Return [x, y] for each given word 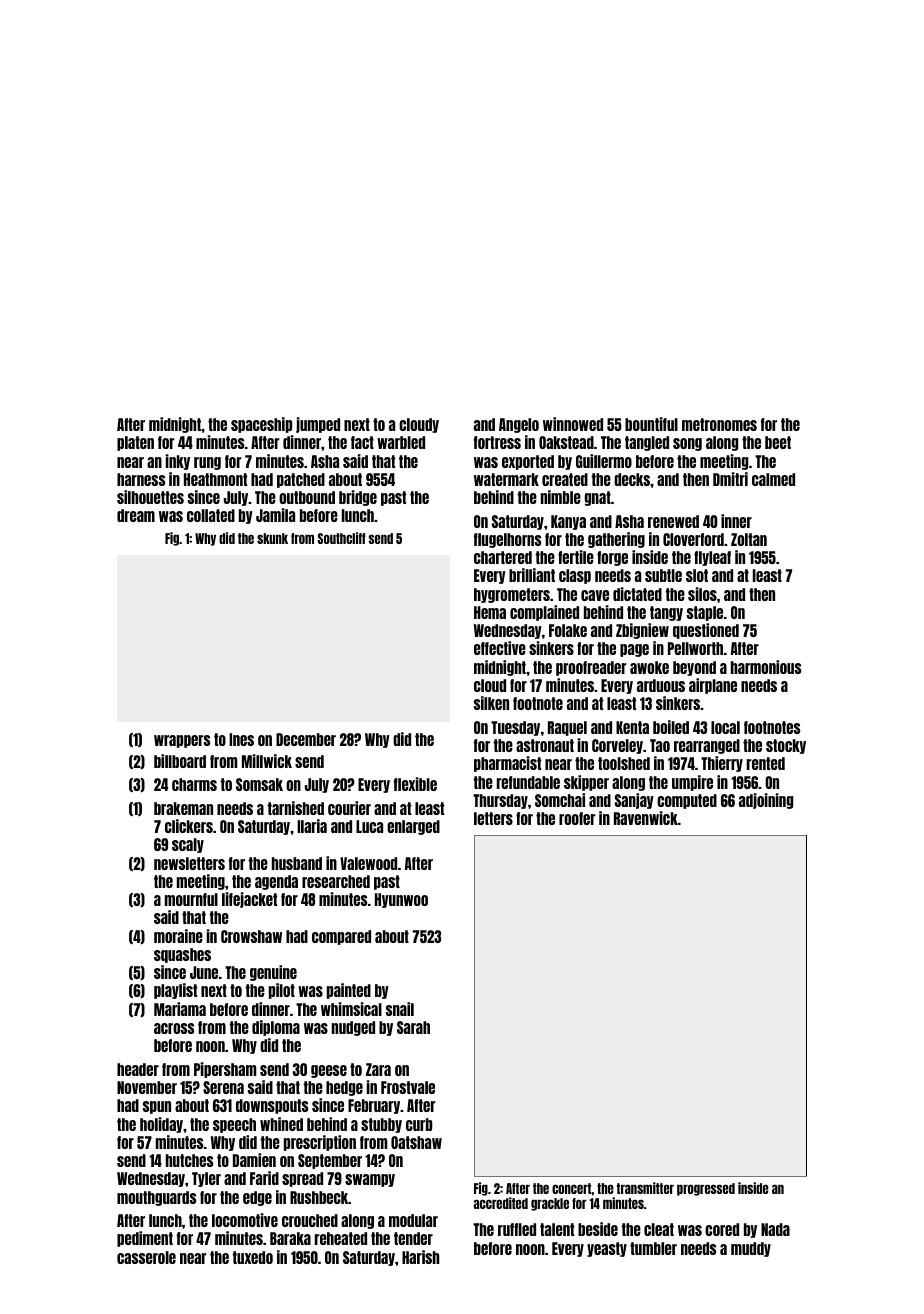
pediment [145, 1239]
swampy [370, 1180]
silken [491, 703]
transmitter [645, 1188]
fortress [497, 442]
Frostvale [408, 1087]
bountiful [651, 424]
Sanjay [634, 801]
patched [301, 480]
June [204, 972]
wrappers [182, 741]
